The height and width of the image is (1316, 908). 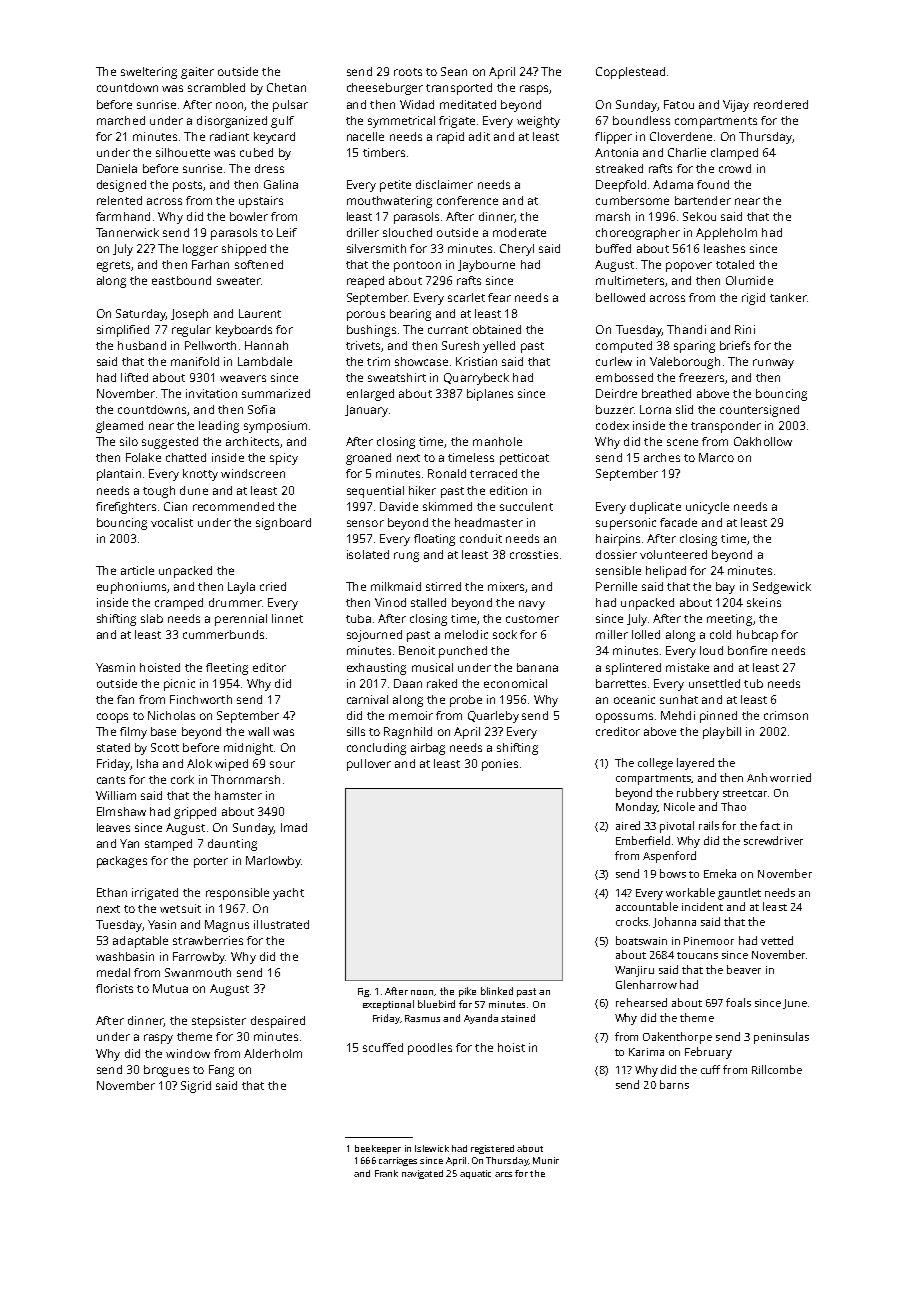 I want to click on groaned, so click(x=368, y=459).
